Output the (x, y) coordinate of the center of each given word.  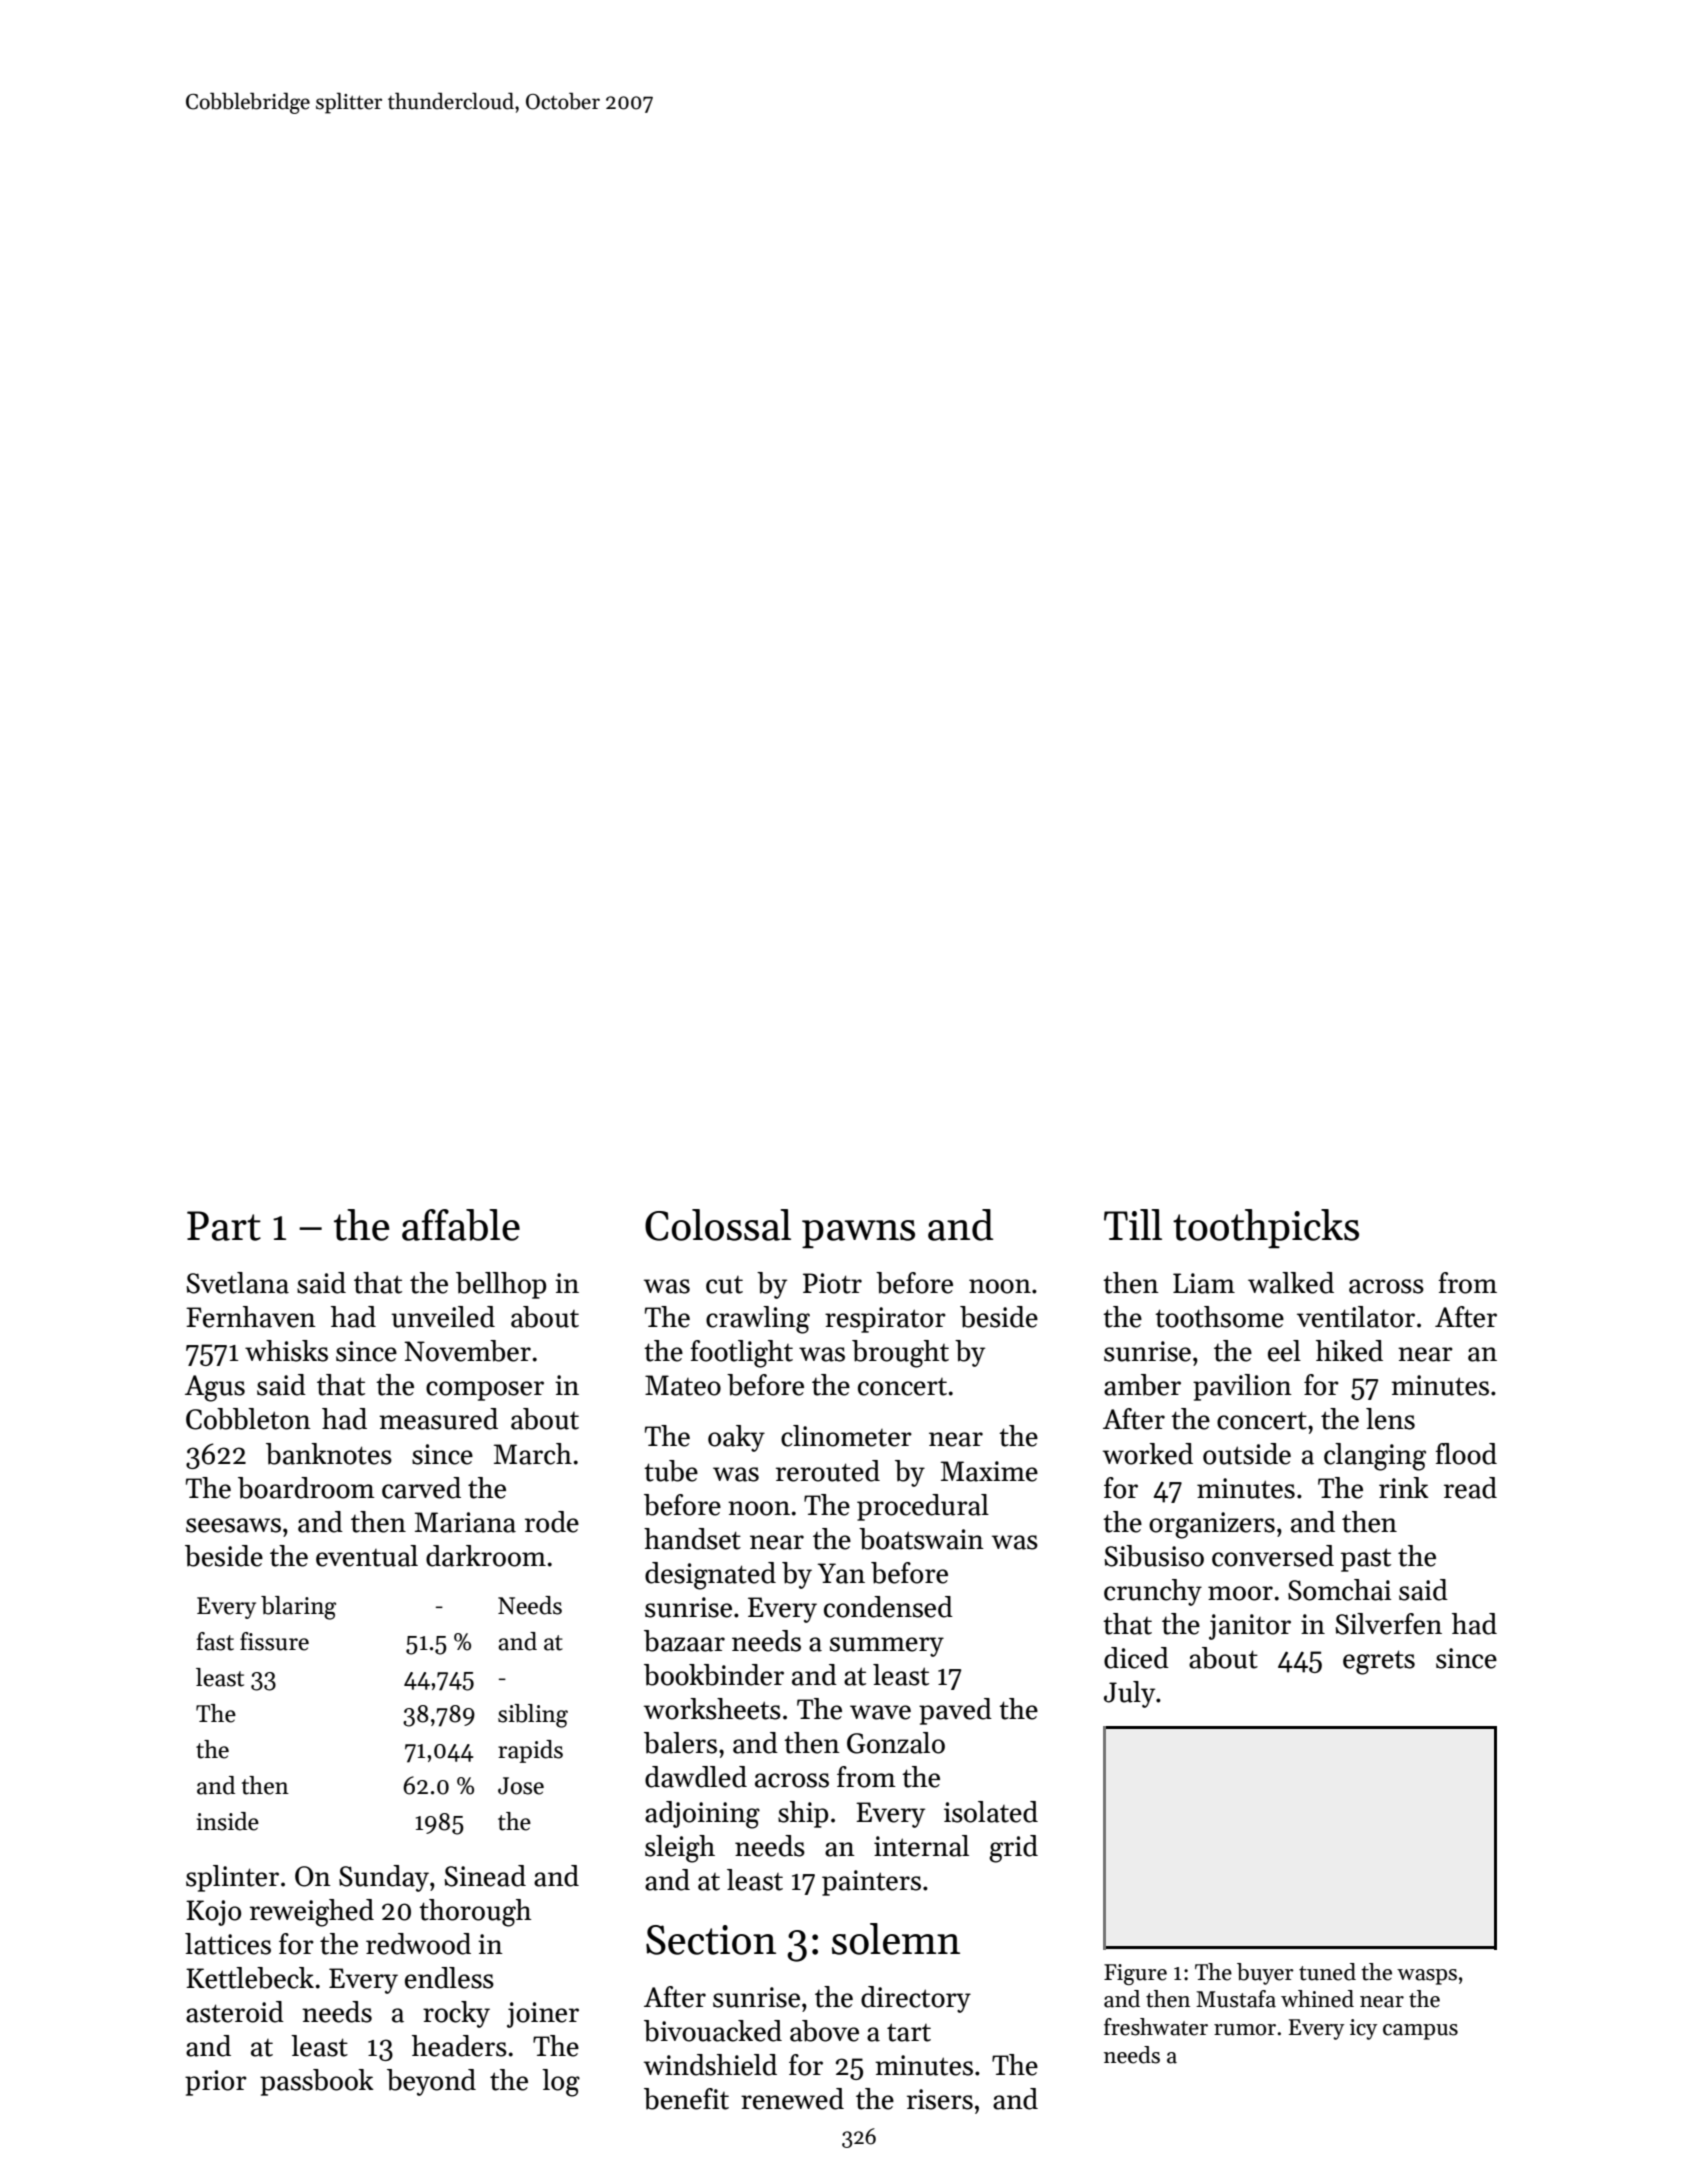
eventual (367, 1556)
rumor (1245, 2030)
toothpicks (1266, 1229)
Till (1133, 1224)
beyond (431, 2082)
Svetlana (238, 1283)
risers (940, 2099)
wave (880, 1712)
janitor (1250, 1627)
